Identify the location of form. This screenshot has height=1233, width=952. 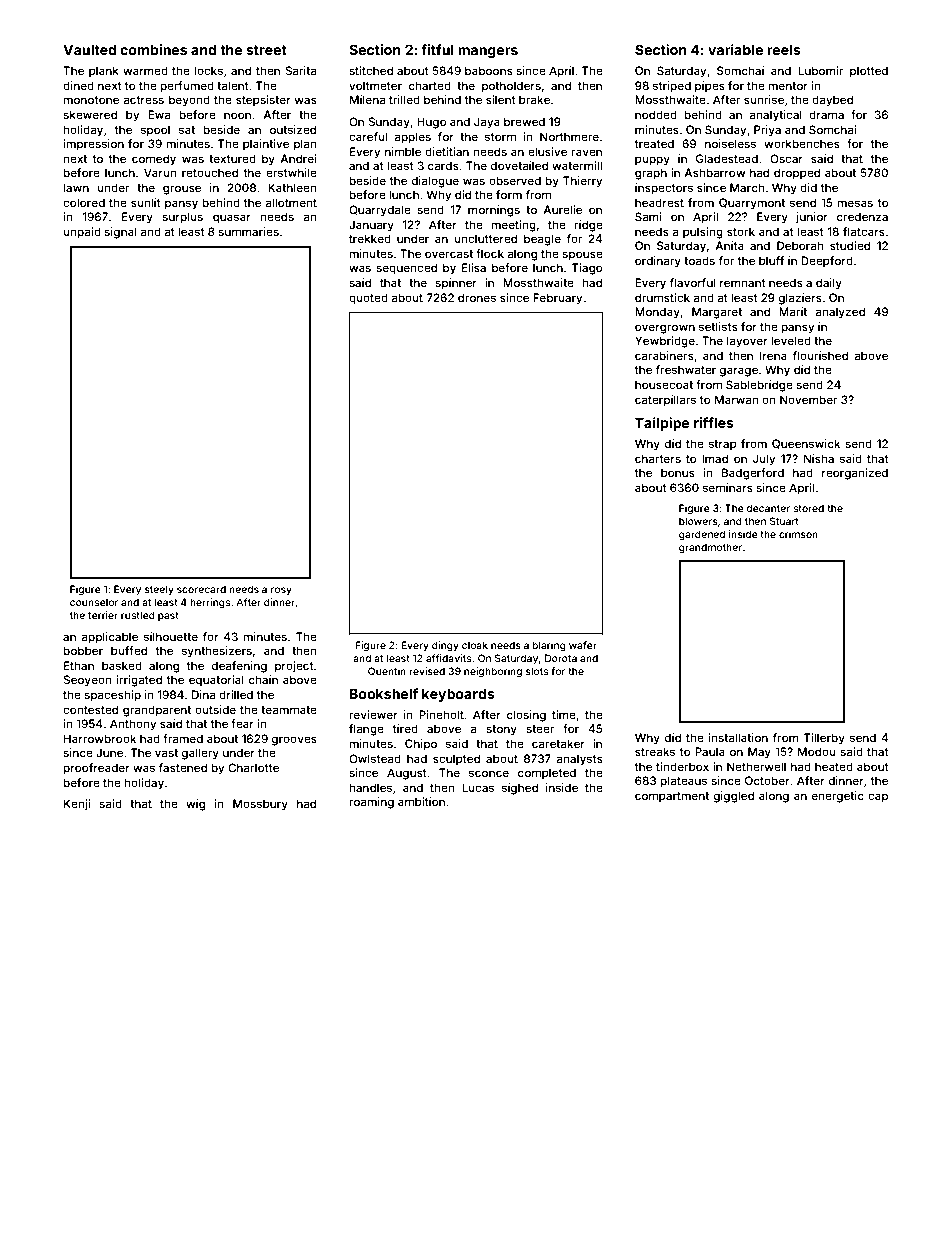
(509, 194).
